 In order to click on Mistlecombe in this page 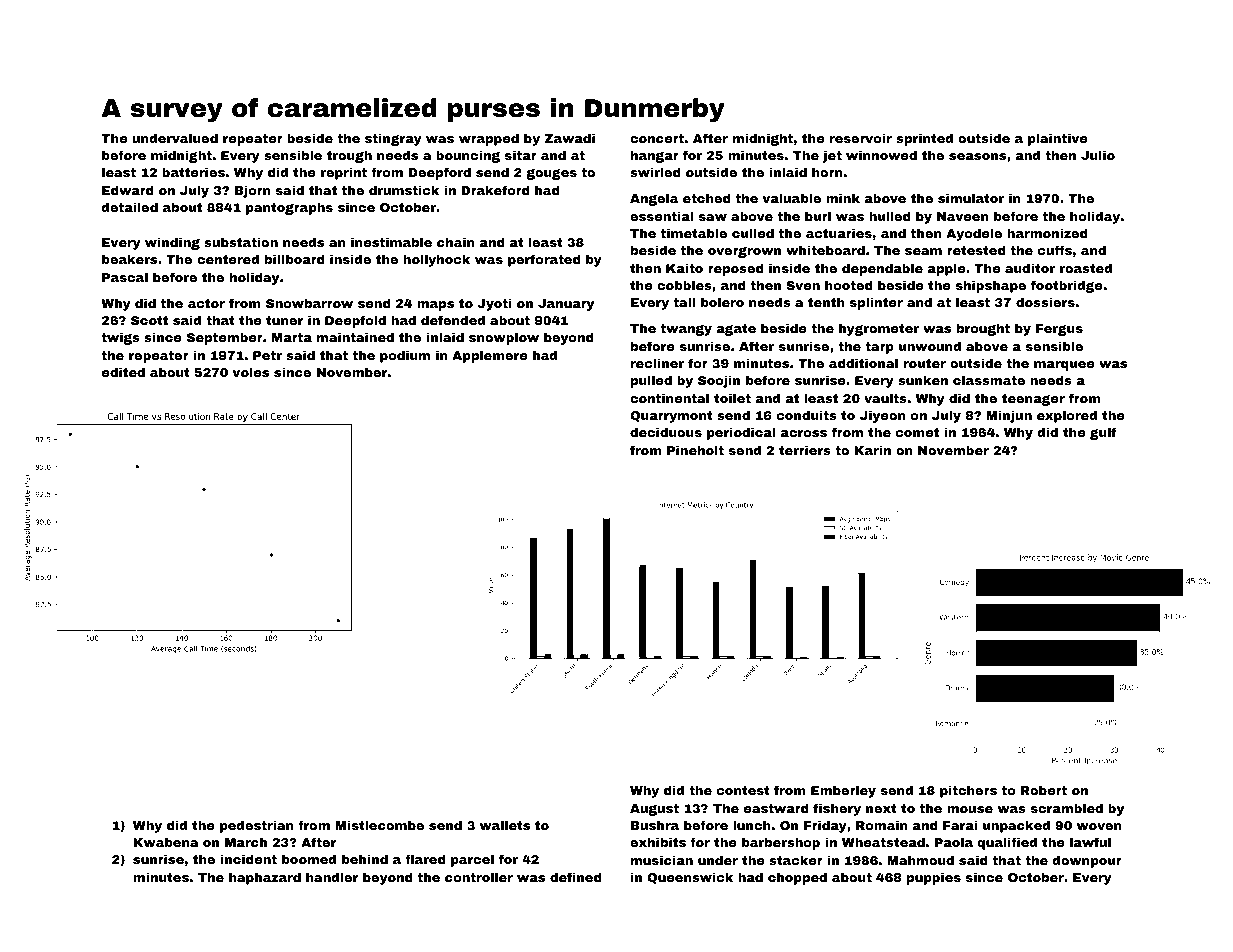, I will do `click(379, 825)`.
